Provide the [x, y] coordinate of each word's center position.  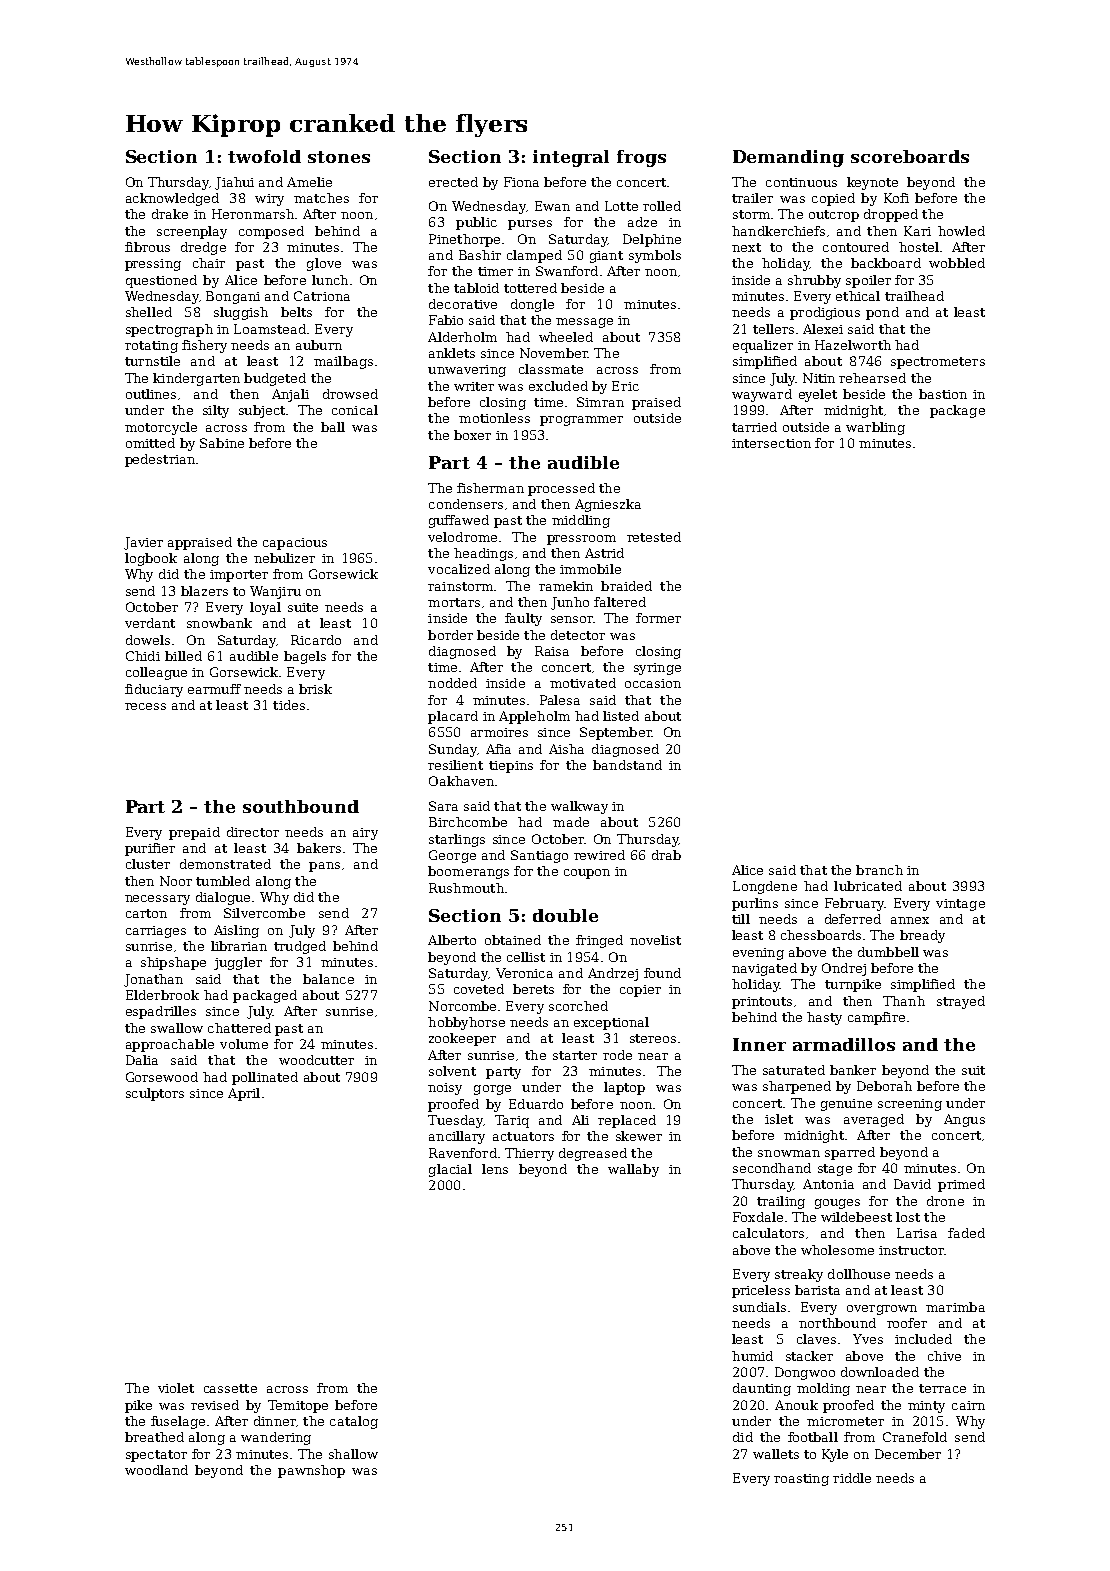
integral [571, 158]
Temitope [298, 1406]
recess [145, 706]
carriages [156, 932]
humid [752, 1356]
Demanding [788, 158]
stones [339, 157]
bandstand [627, 765]
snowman [789, 1153]
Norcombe [462, 1006]
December [908, 1454]
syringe [657, 669]
